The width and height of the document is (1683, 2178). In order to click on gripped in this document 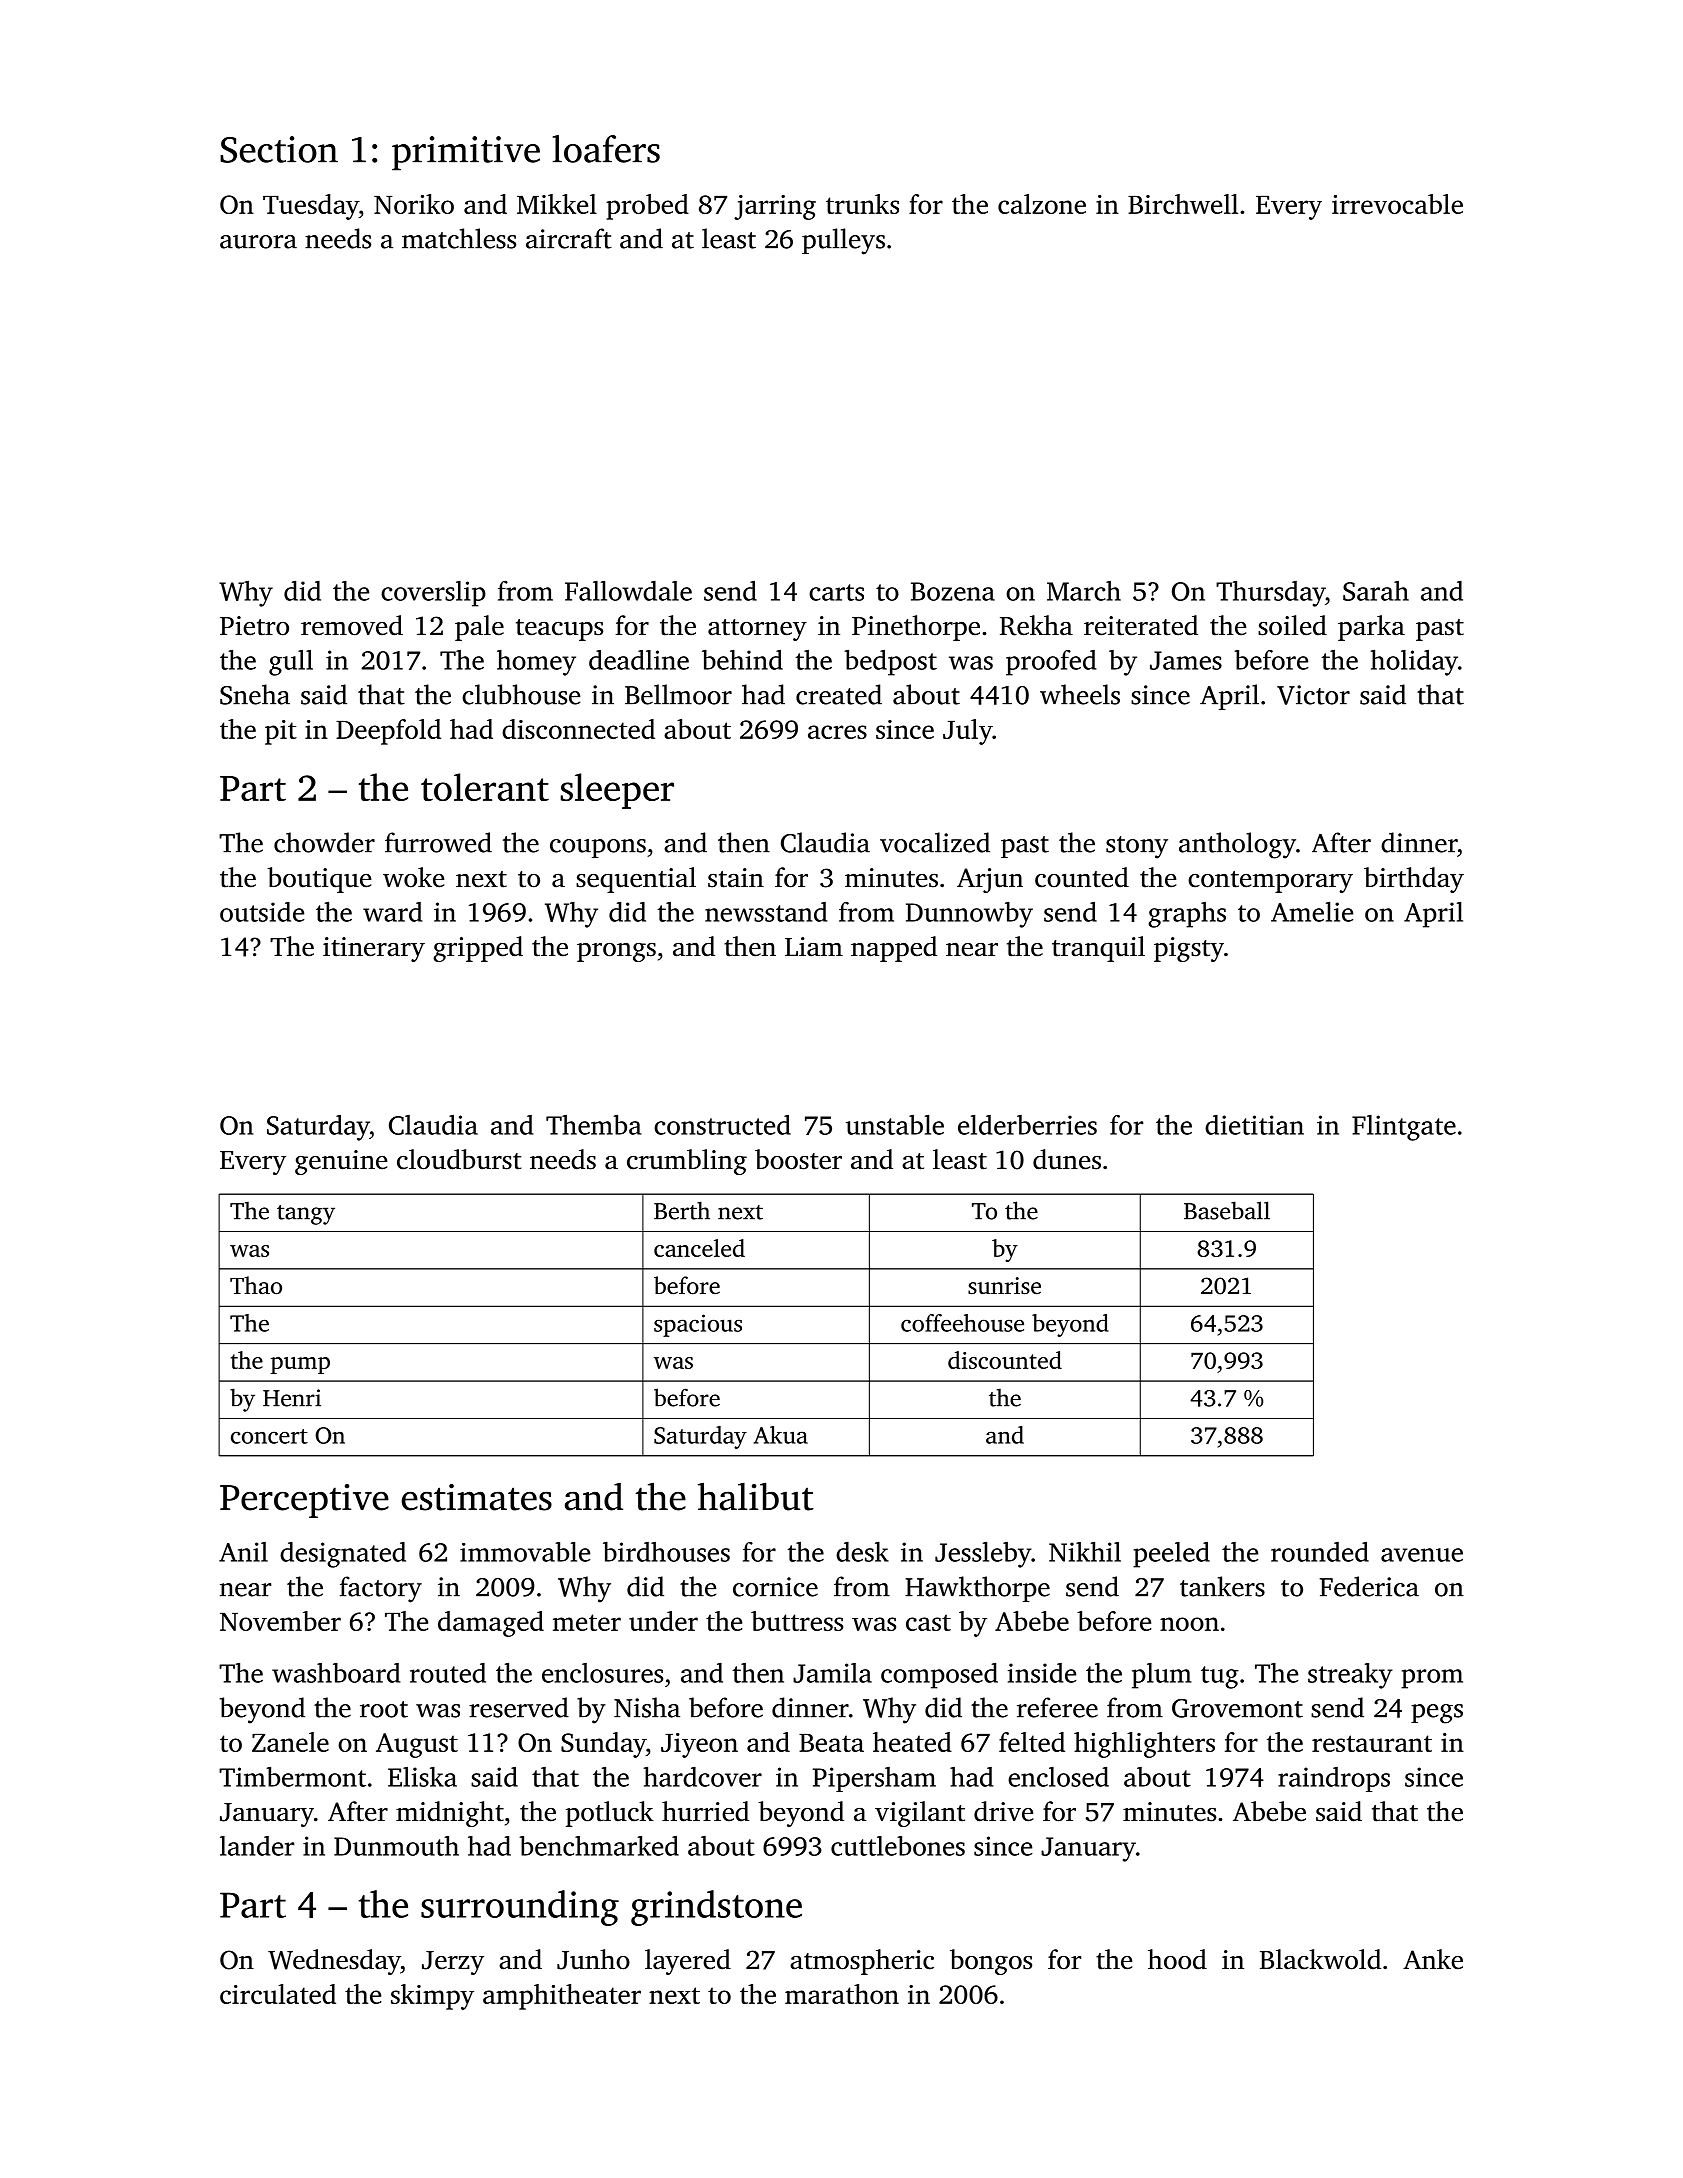, I will do `click(478, 949)`.
